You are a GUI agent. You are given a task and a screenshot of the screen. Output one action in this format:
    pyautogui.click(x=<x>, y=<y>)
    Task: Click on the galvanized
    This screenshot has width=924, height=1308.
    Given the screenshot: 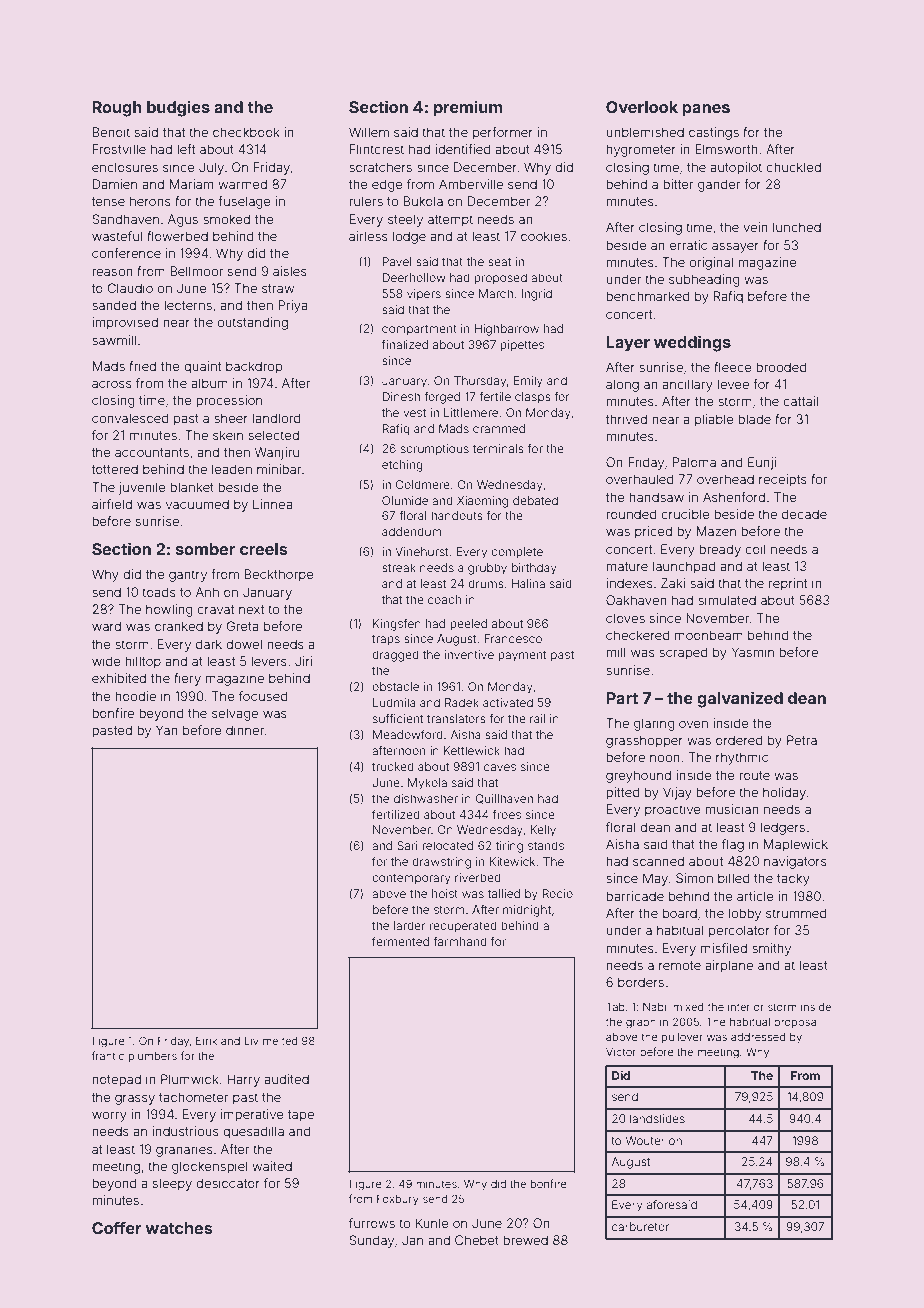 What is the action you would take?
    pyautogui.click(x=740, y=699)
